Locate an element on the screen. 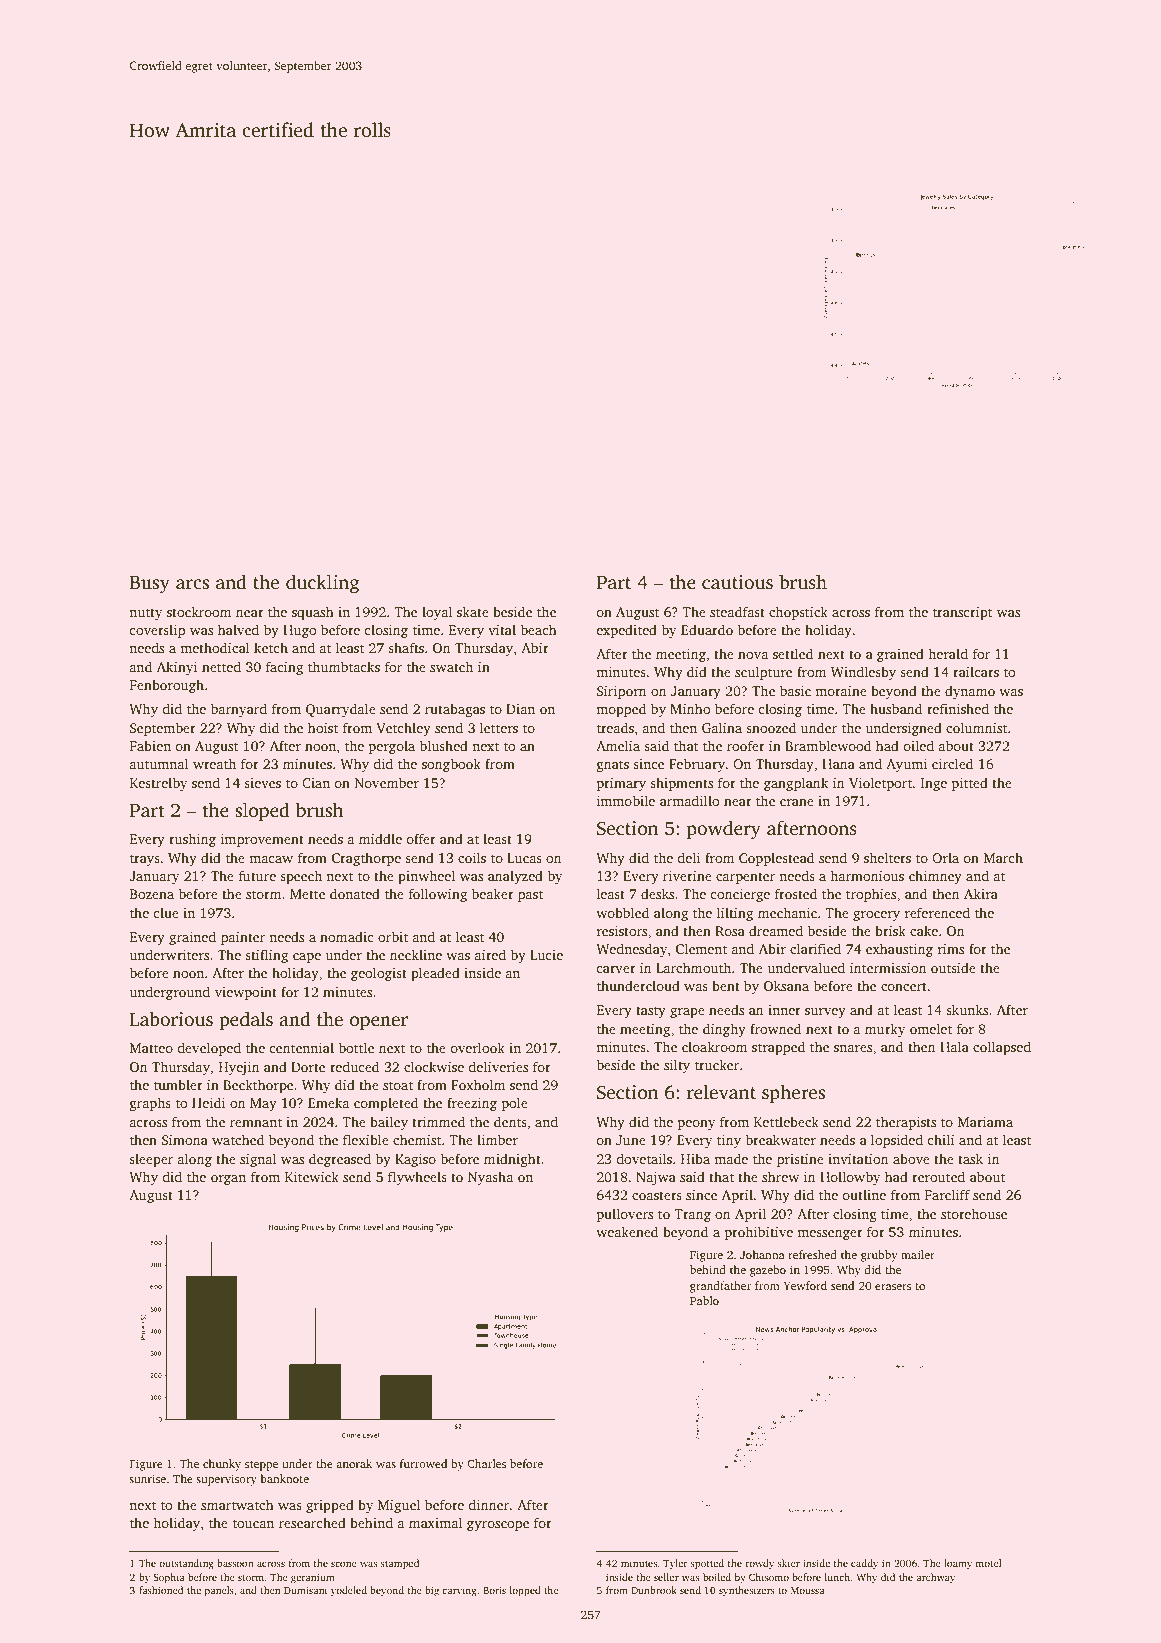  future is located at coordinates (257, 875).
